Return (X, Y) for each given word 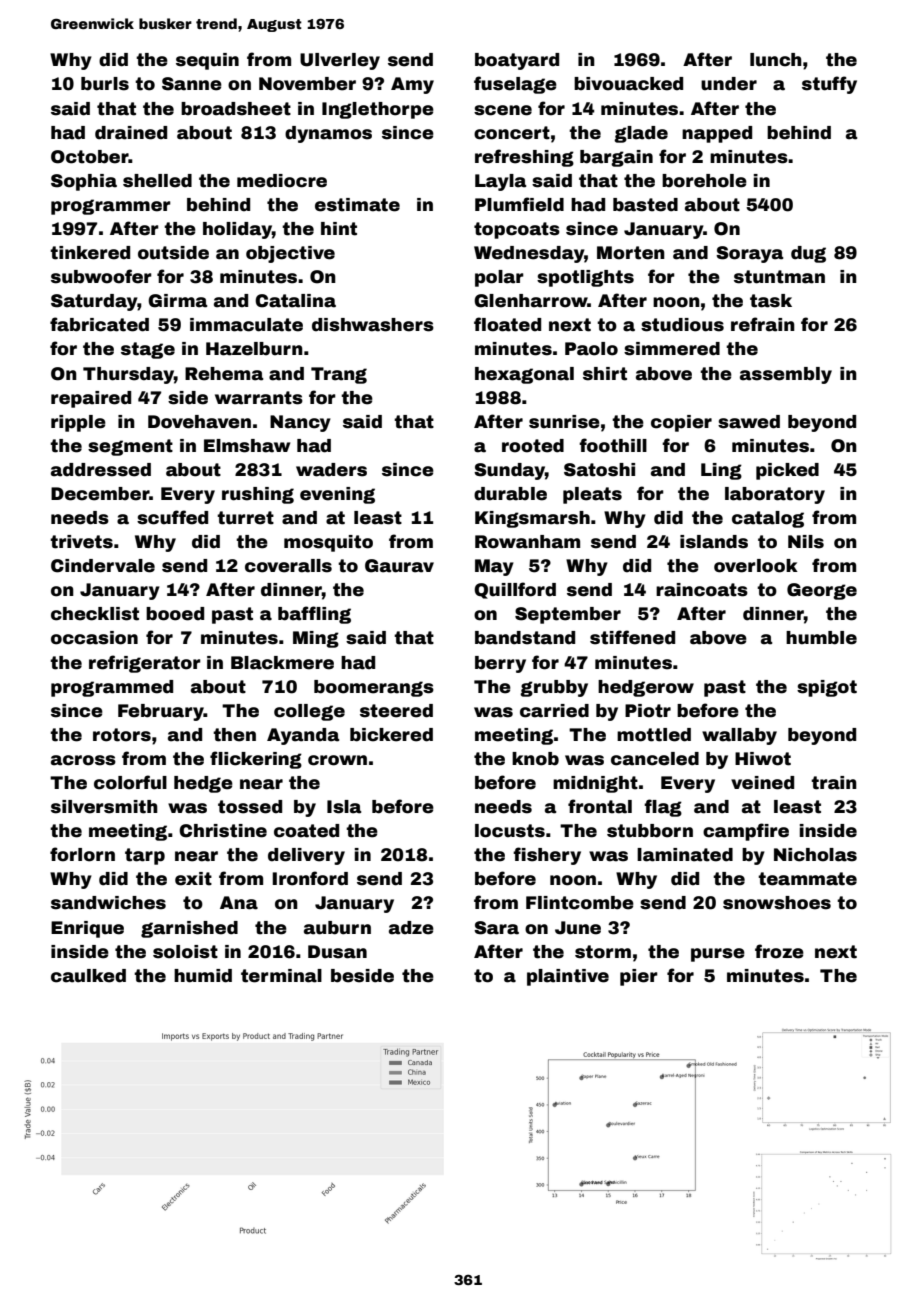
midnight (595, 784)
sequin (207, 61)
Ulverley (340, 61)
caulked (88, 976)
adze (411, 928)
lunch (776, 60)
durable (510, 494)
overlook (756, 566)
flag (663, 808)
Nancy (300, 423)
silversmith (104, 807)
